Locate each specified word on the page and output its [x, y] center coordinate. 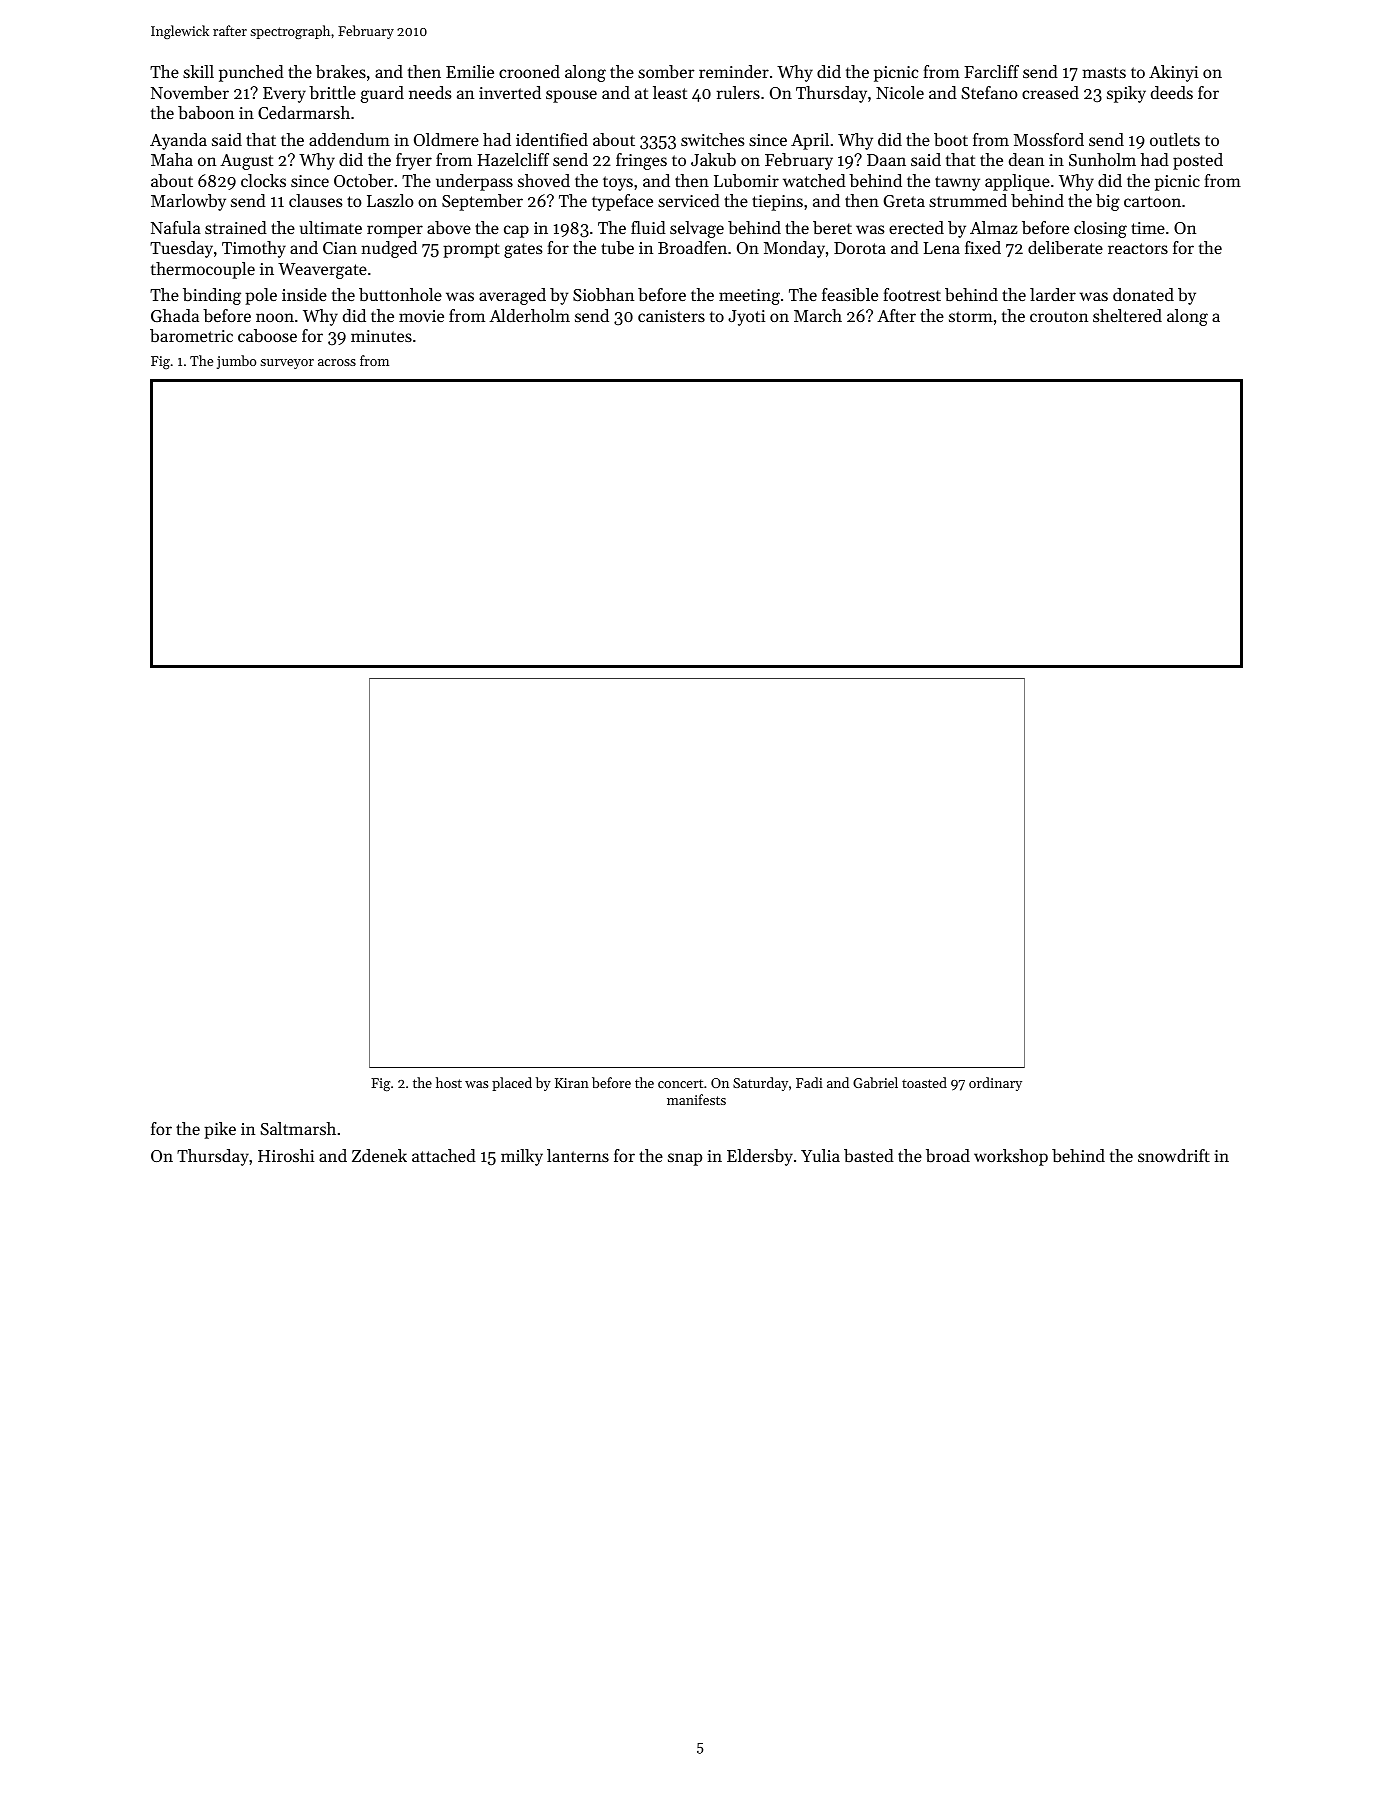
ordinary [995, 1084]
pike [220, 1130]
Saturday [760, 1084]
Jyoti [746, 318]
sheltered [1127, 315]
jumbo [236, 362]
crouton [1059, 316]
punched [251, 73]
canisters [671, 316]
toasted [924, 1082]
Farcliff [991, 71]
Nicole [900, 92]
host [449, 1082]
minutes [381, 336]
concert [680, 1083]
